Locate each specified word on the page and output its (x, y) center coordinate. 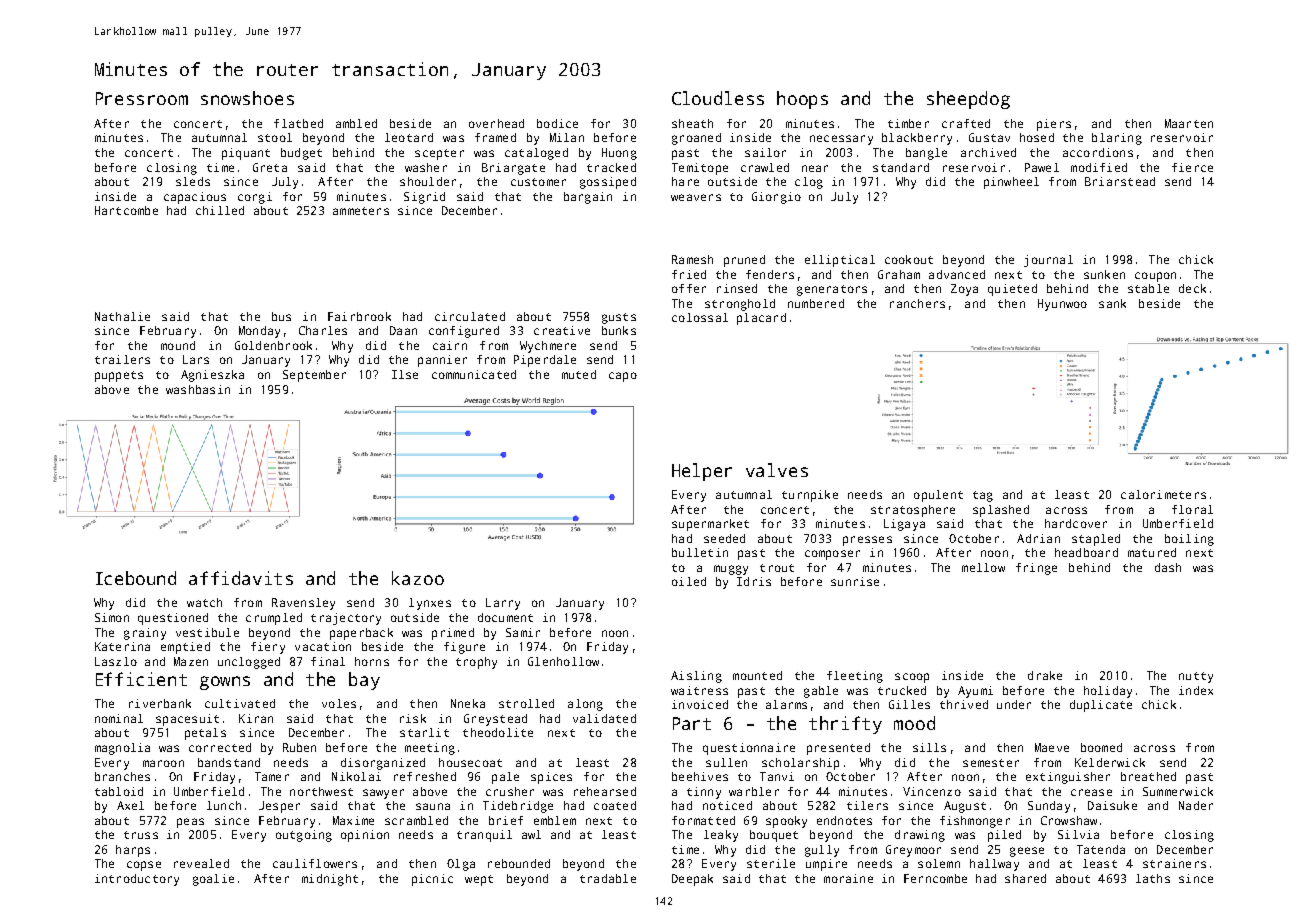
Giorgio (776, 198)
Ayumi (975, 692)
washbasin (198, 389)
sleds (193, 181)
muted (579, 374)
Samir (523, 632)
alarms (786, 704)
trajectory (346, 619)
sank (1112, 303)
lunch (224, 805)
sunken (1104, 274)
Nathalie (122, 316)
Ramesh (692, 259)
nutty (1196, 677)
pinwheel (1011, 183)
